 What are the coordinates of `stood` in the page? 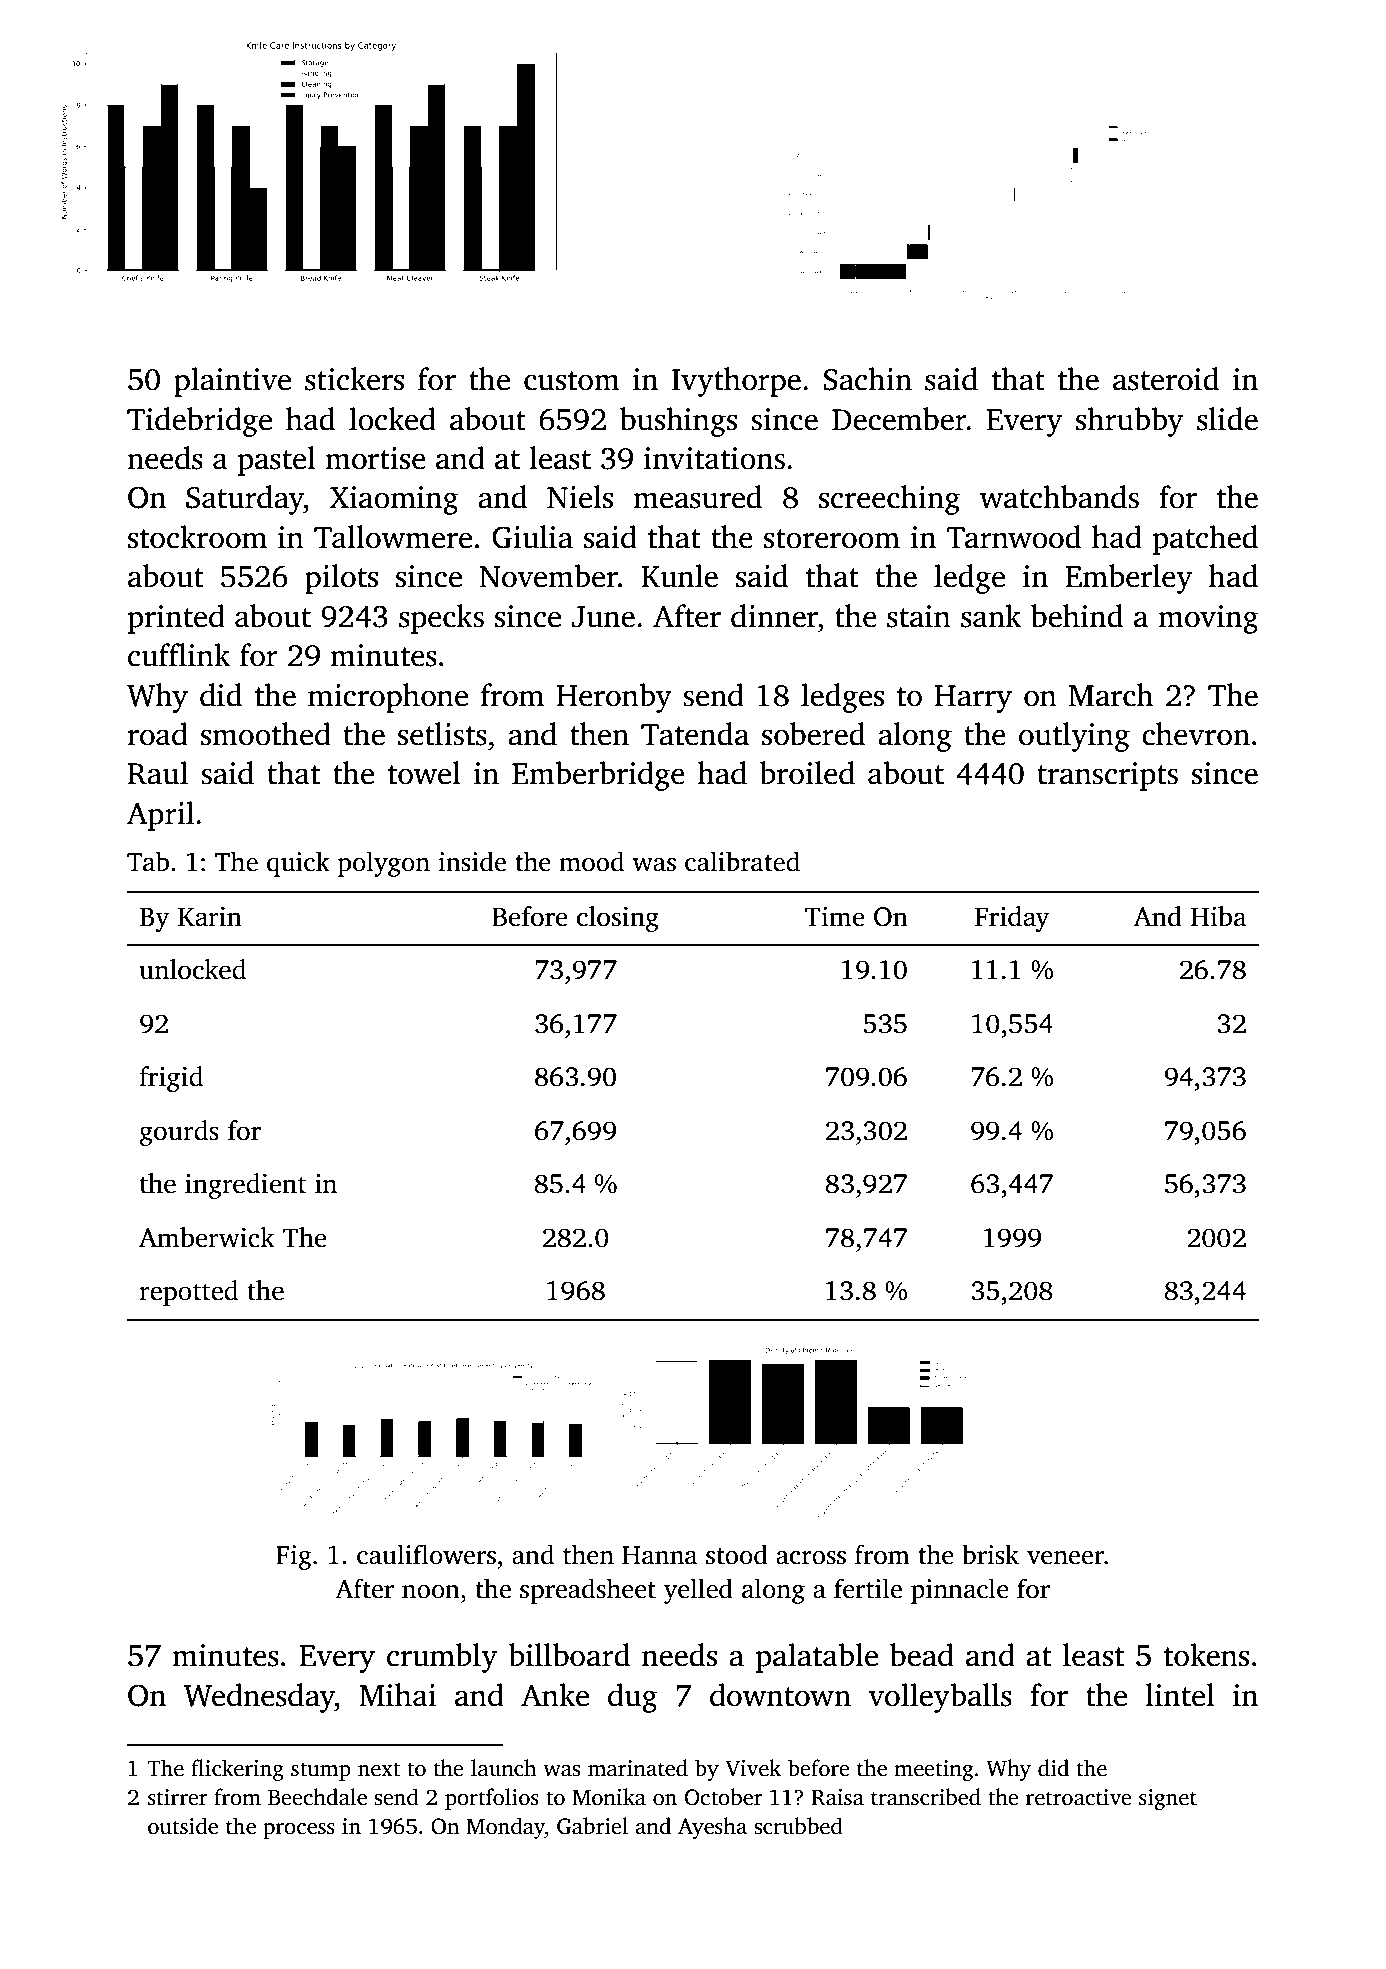 It's located at (737, 1554).
